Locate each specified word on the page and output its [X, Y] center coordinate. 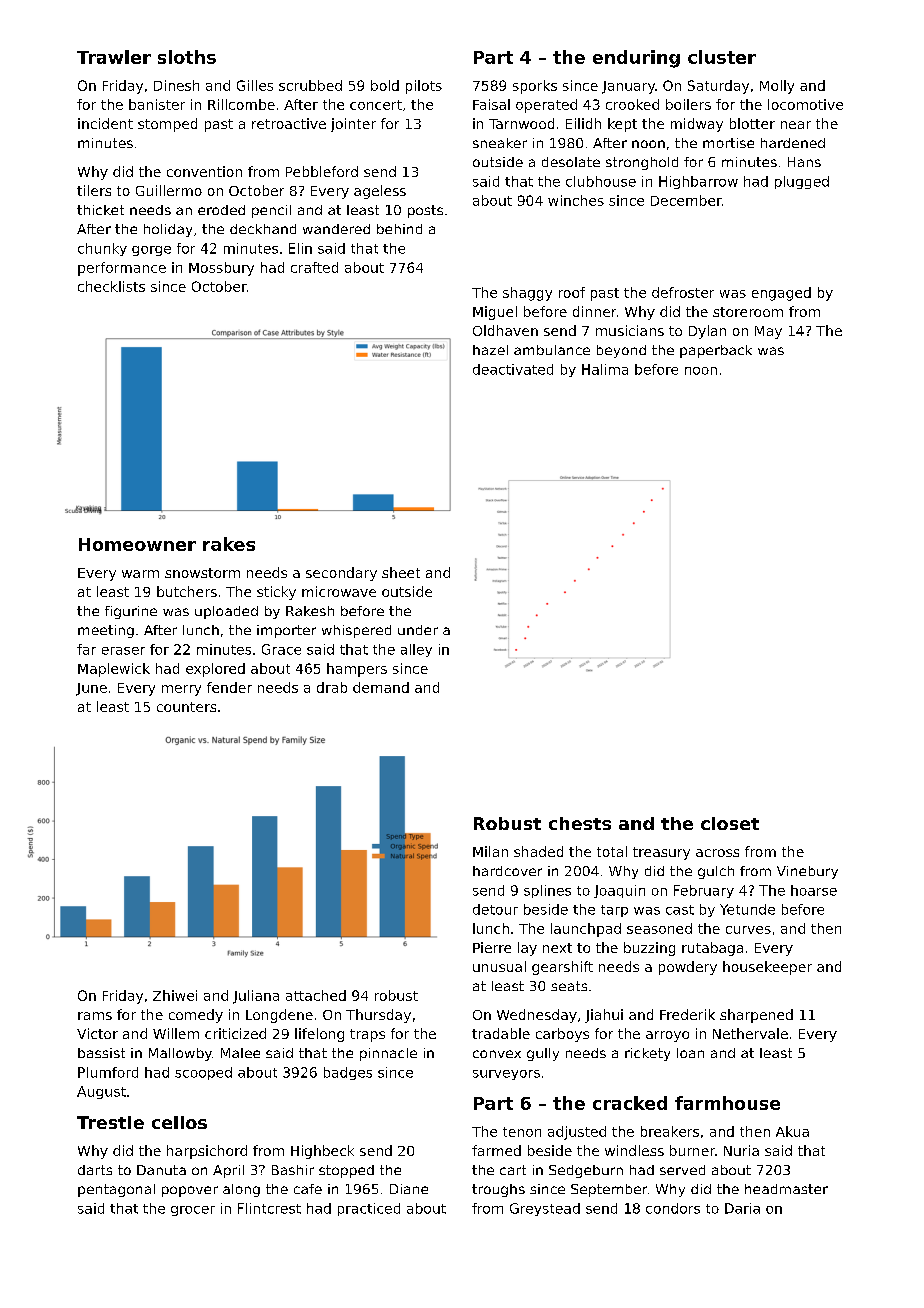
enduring [636, 59]
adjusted [577, 1133]
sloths [187, 57]
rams [95, 1016]
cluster [722, 57]
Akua [792, 1131]
